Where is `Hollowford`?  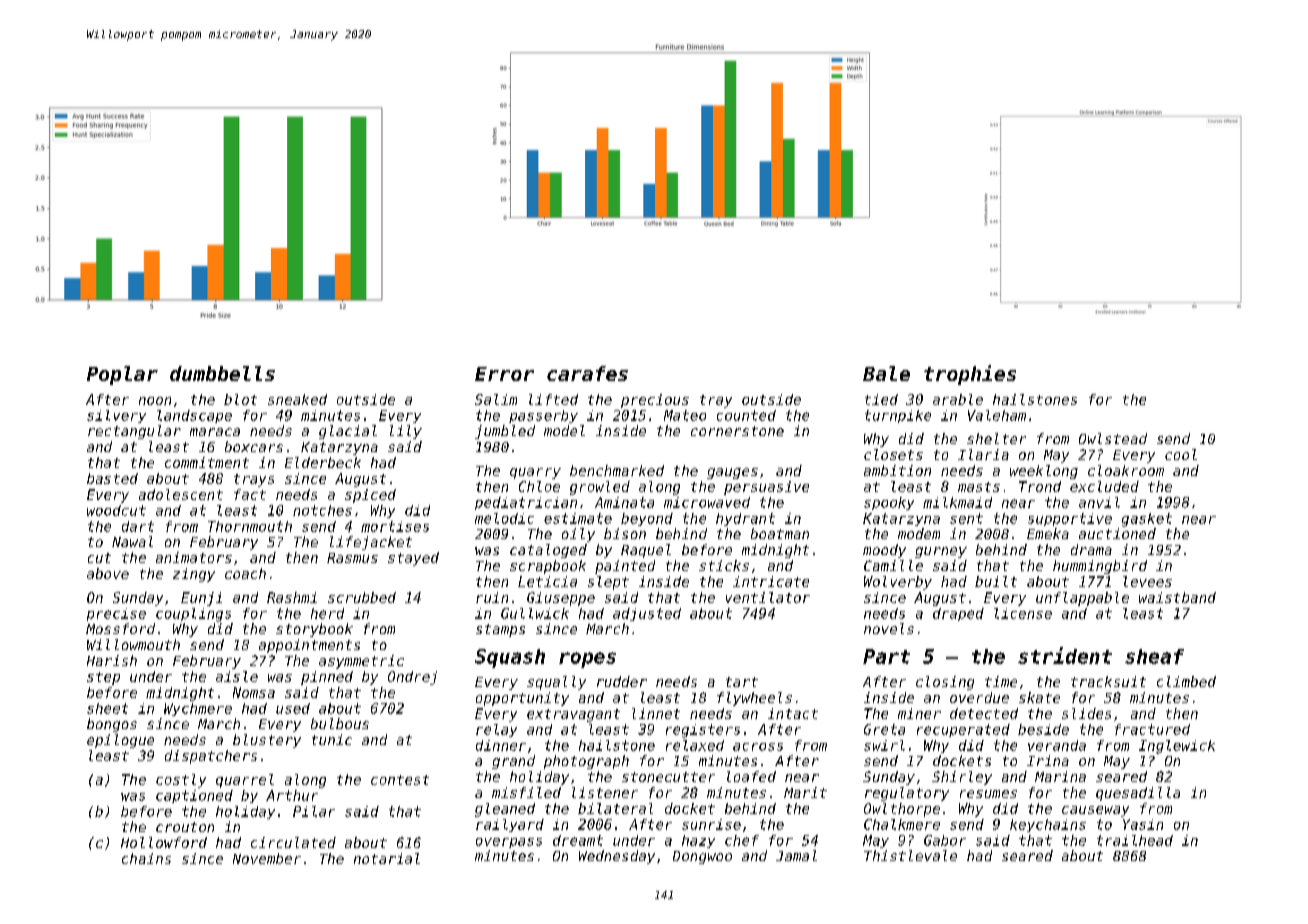
Hollowford is located at coordinates (164, 842).
